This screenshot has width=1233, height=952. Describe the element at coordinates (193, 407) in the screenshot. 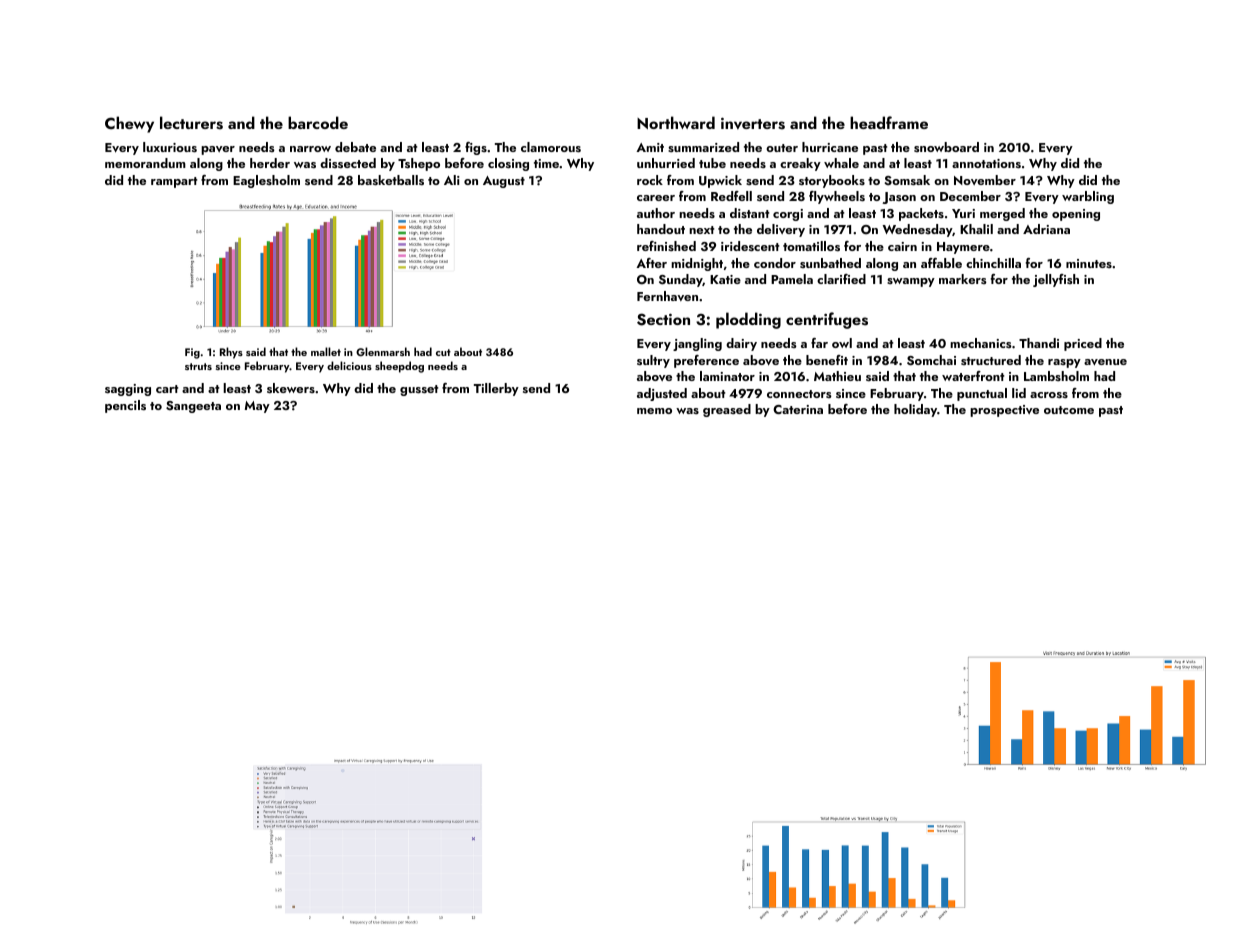

I see `Sangeeta` at that location.
